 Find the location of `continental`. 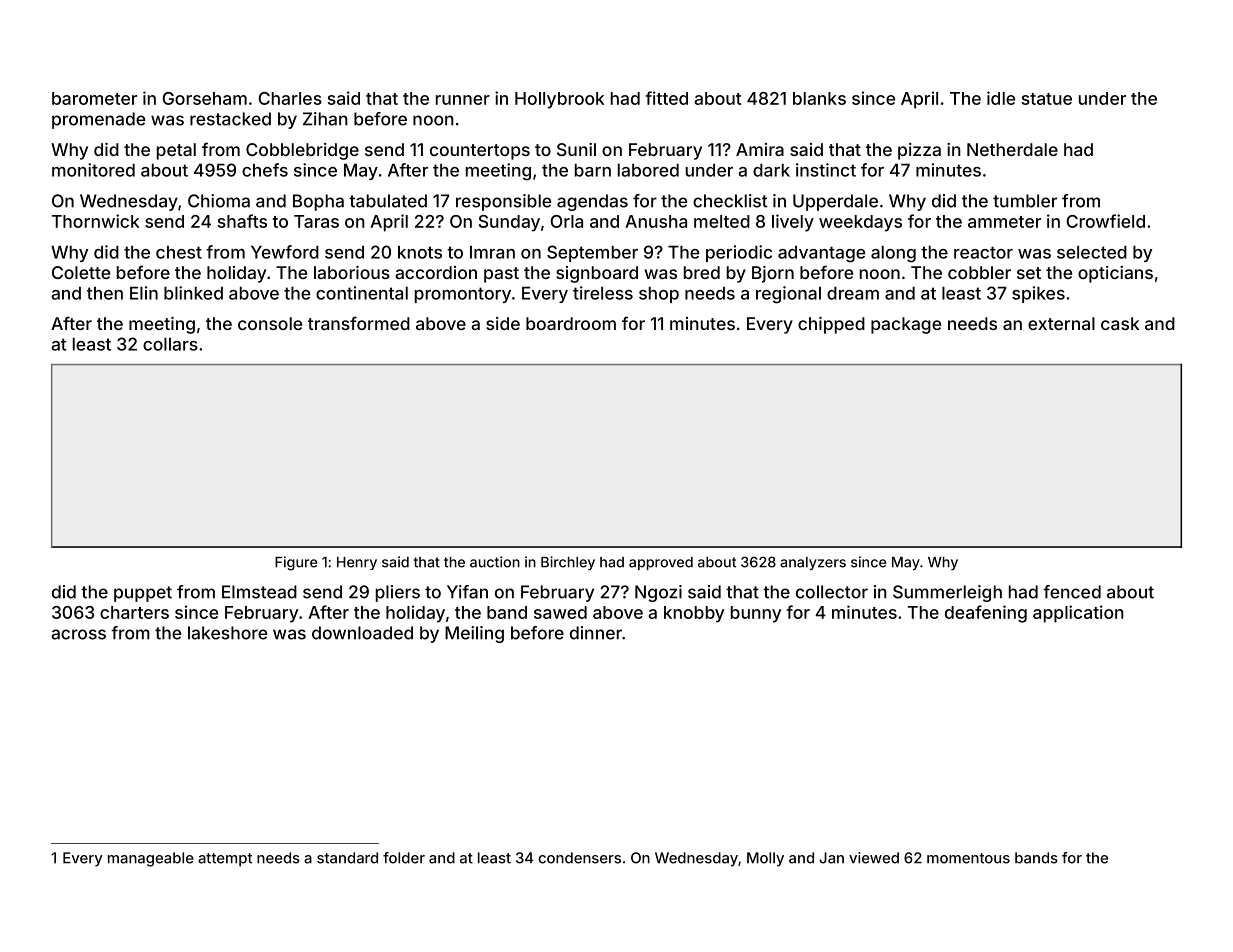

continental is located at coordinates (362, 293).
